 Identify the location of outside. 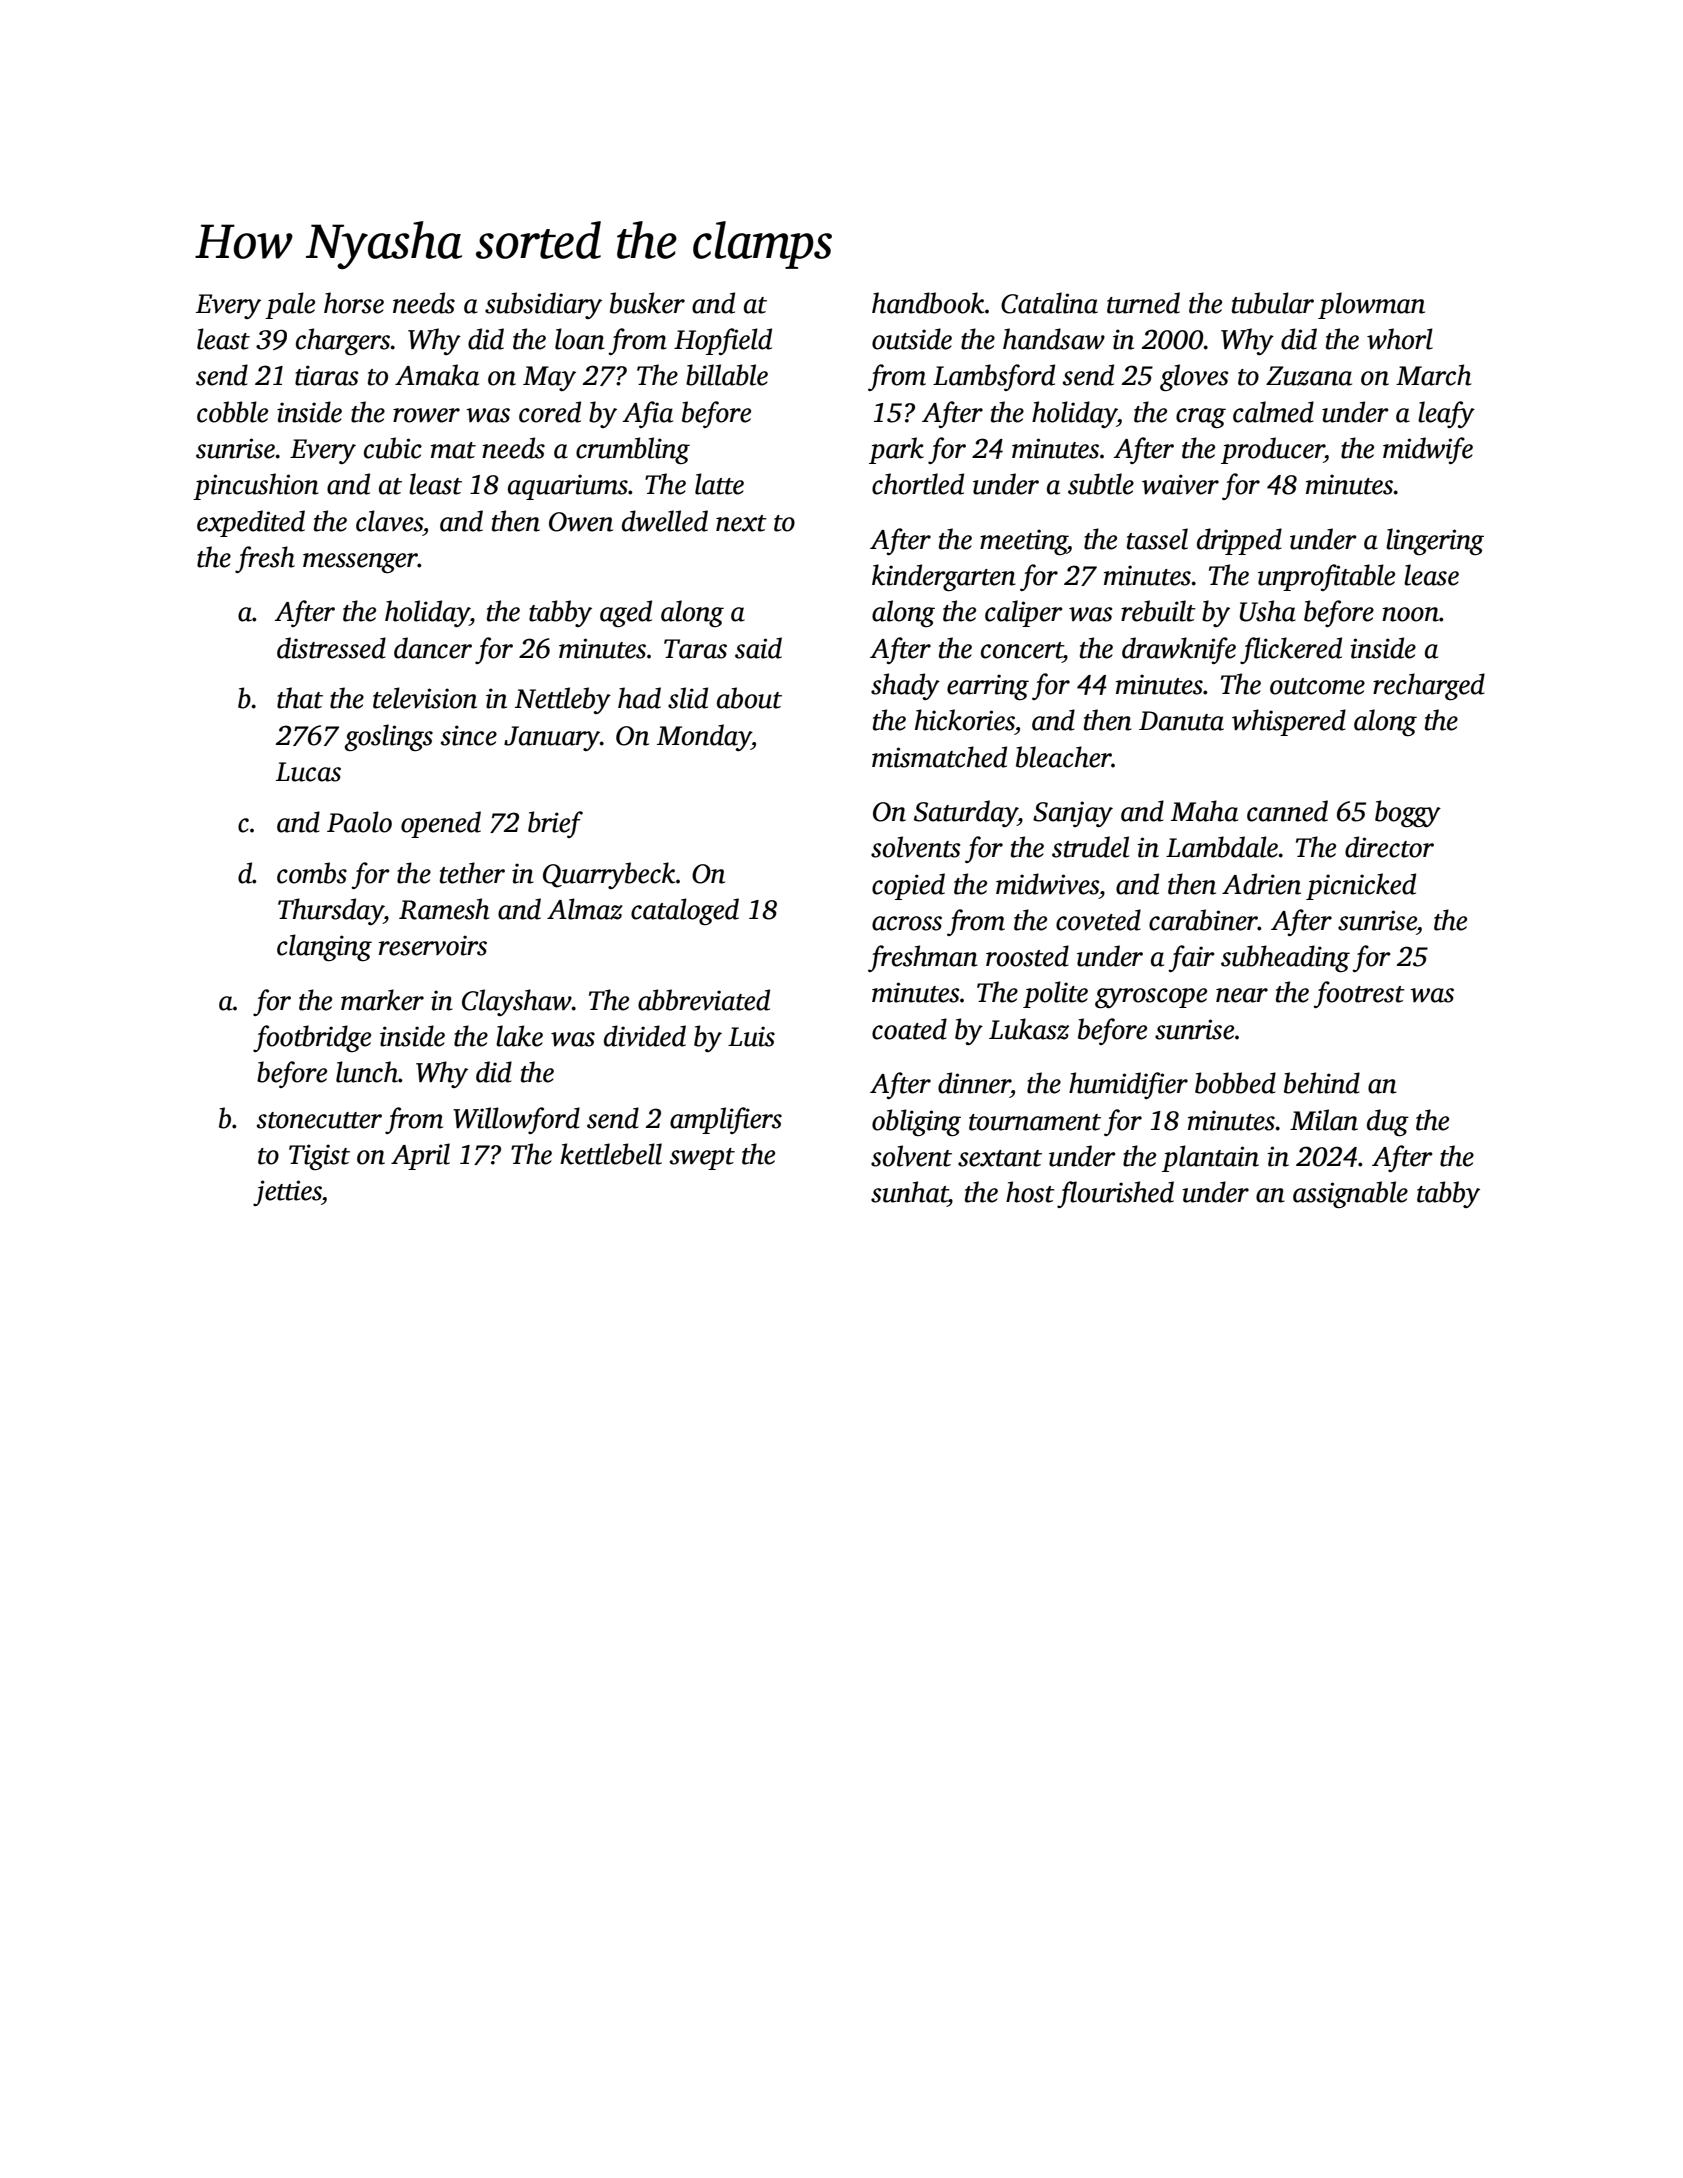
(912, 339).
